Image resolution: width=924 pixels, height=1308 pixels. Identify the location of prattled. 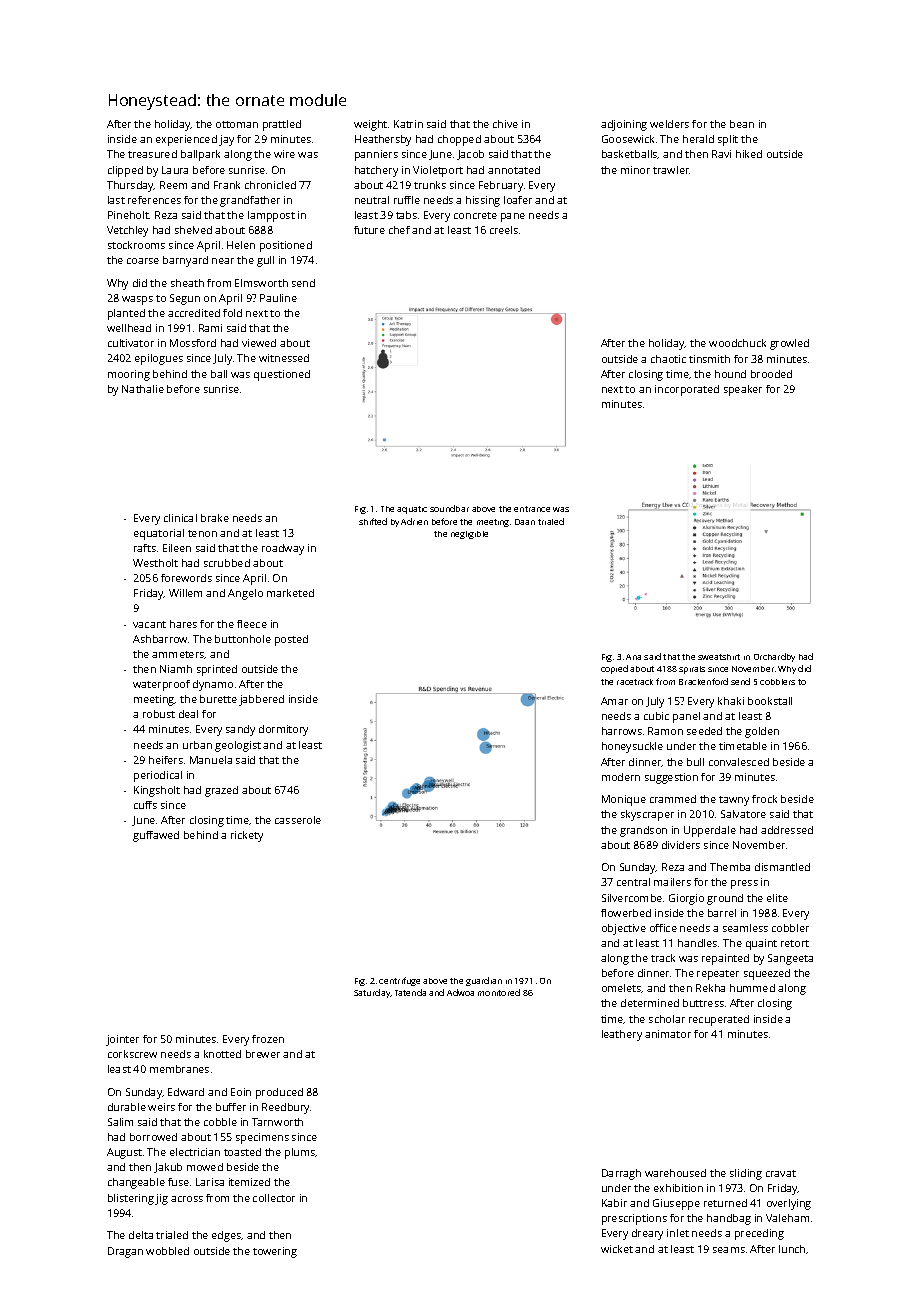
(282, 125).
